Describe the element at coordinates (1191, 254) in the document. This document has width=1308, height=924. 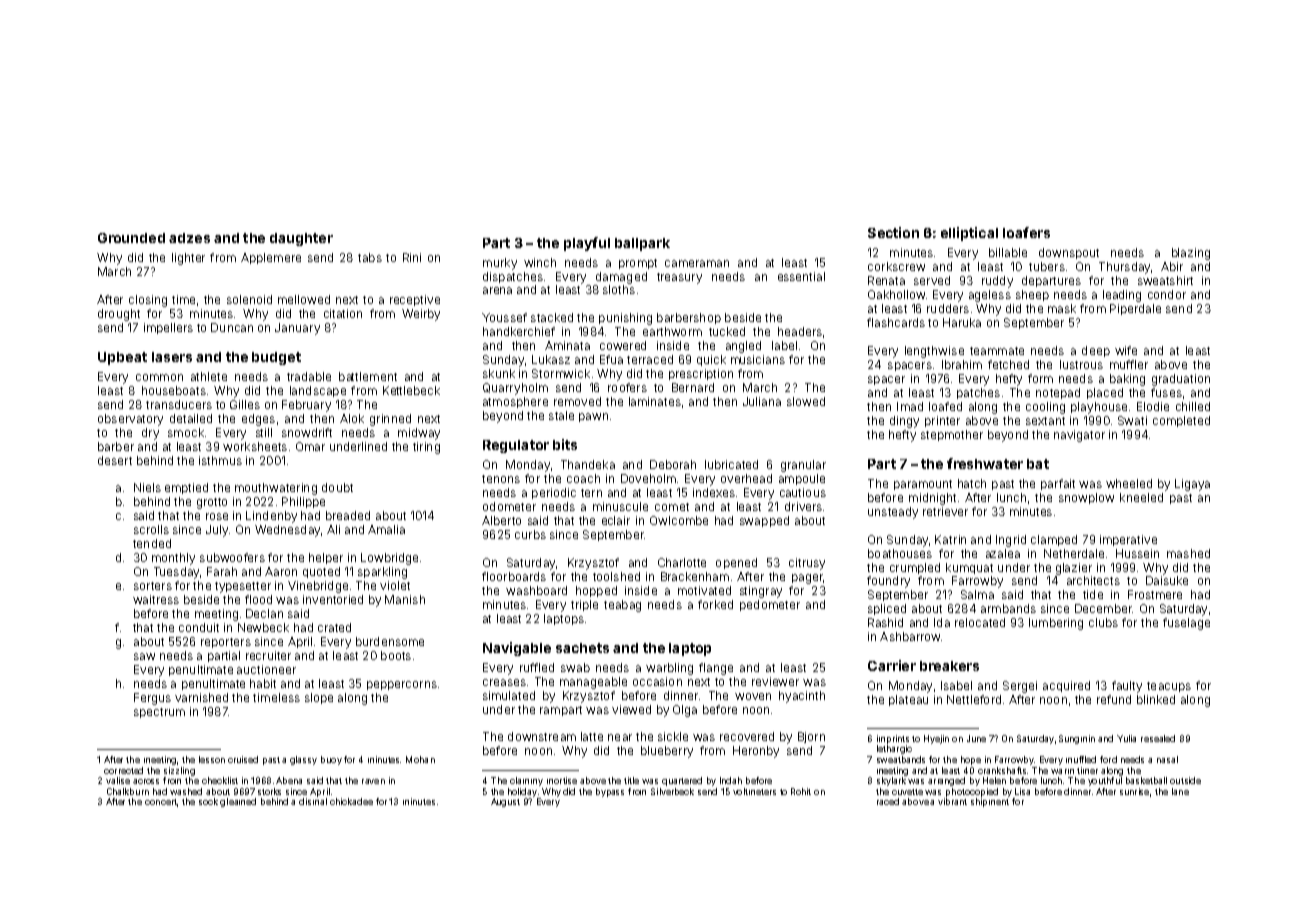
I see `blazing` at that location.
